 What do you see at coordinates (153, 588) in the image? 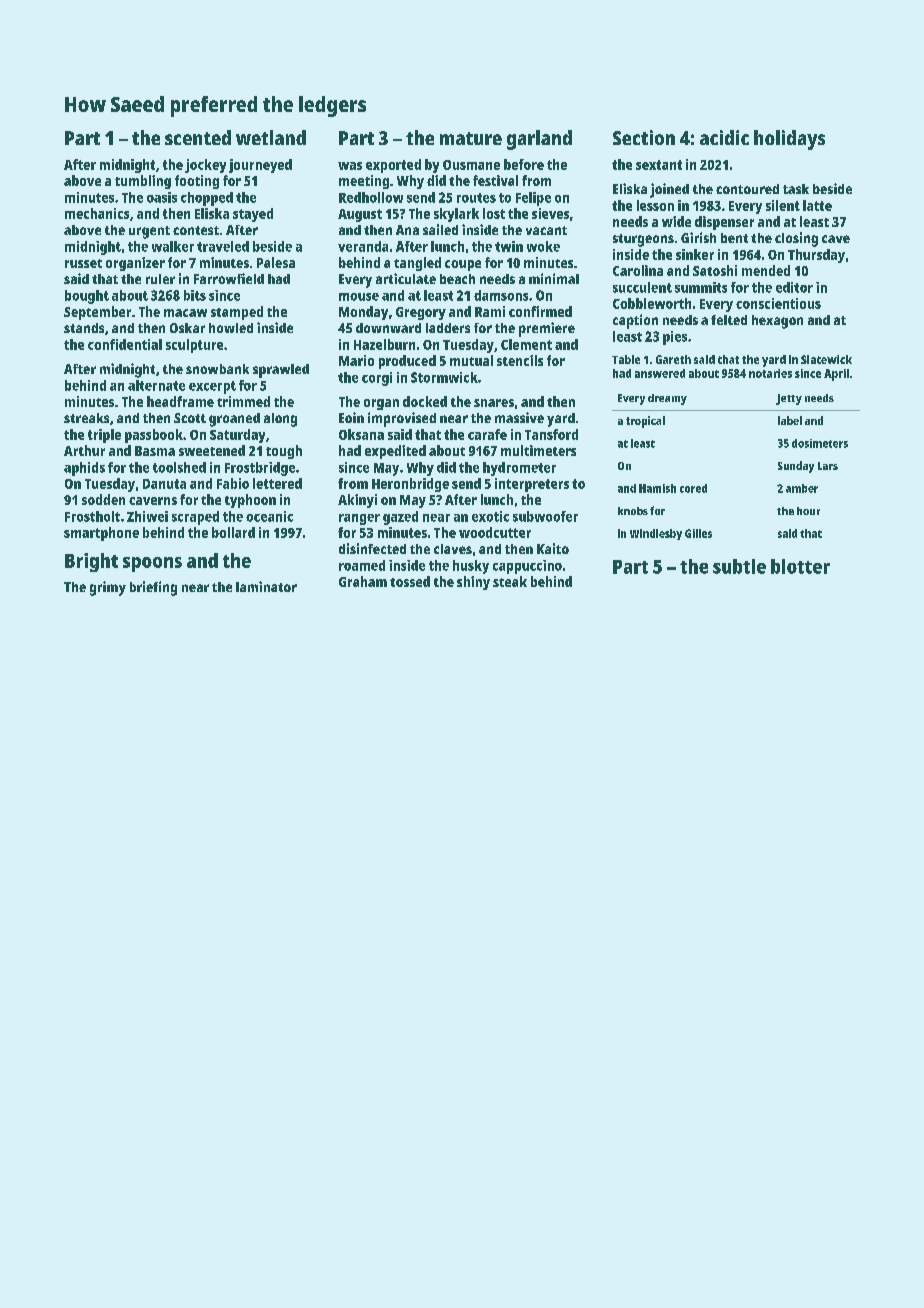
I see `briefing` at bounding box center [153, 588].
